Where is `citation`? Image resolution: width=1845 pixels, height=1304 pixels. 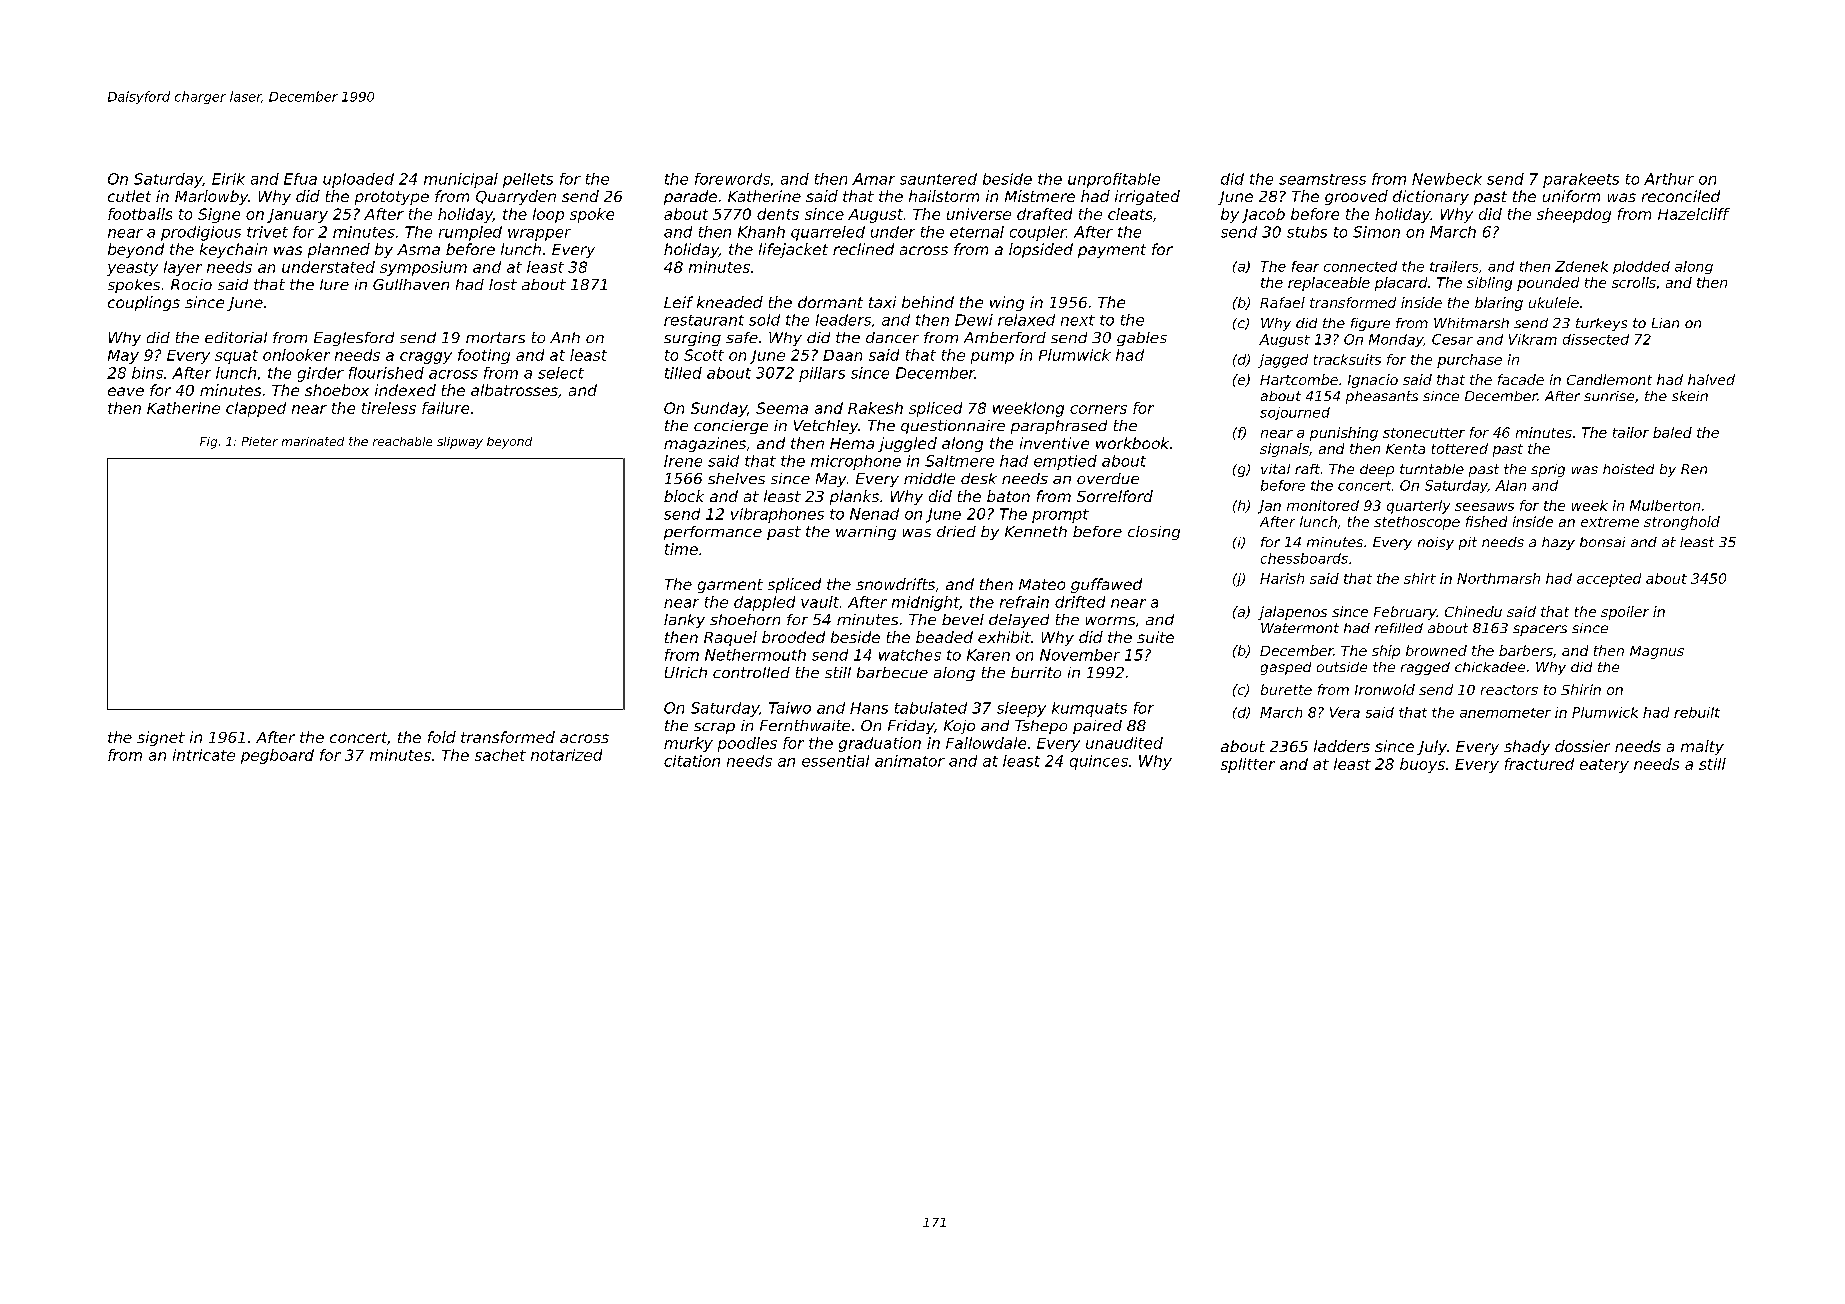
citation is located at coordinates (692, 761).
